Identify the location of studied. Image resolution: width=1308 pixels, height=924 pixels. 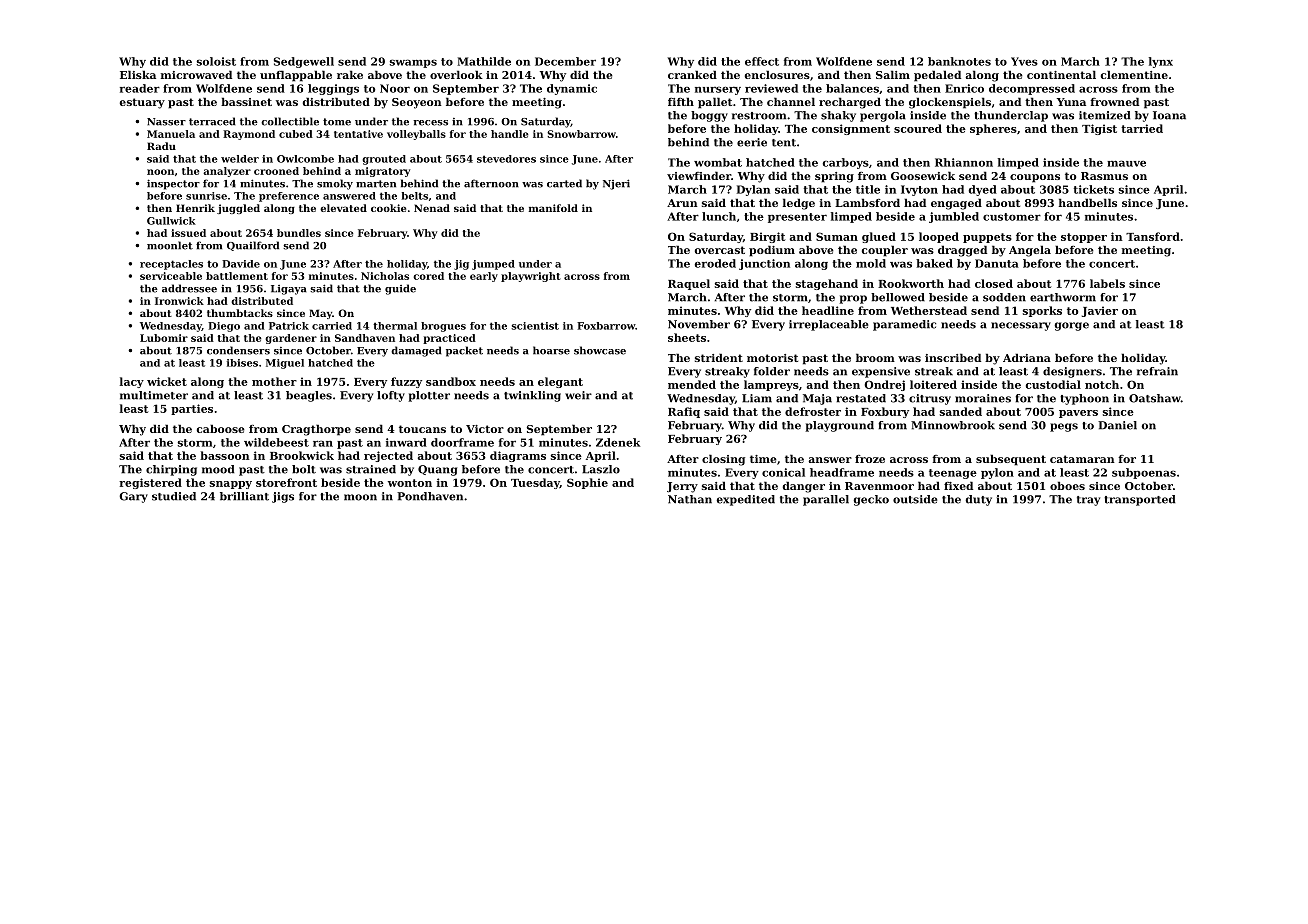
(174, 496).
